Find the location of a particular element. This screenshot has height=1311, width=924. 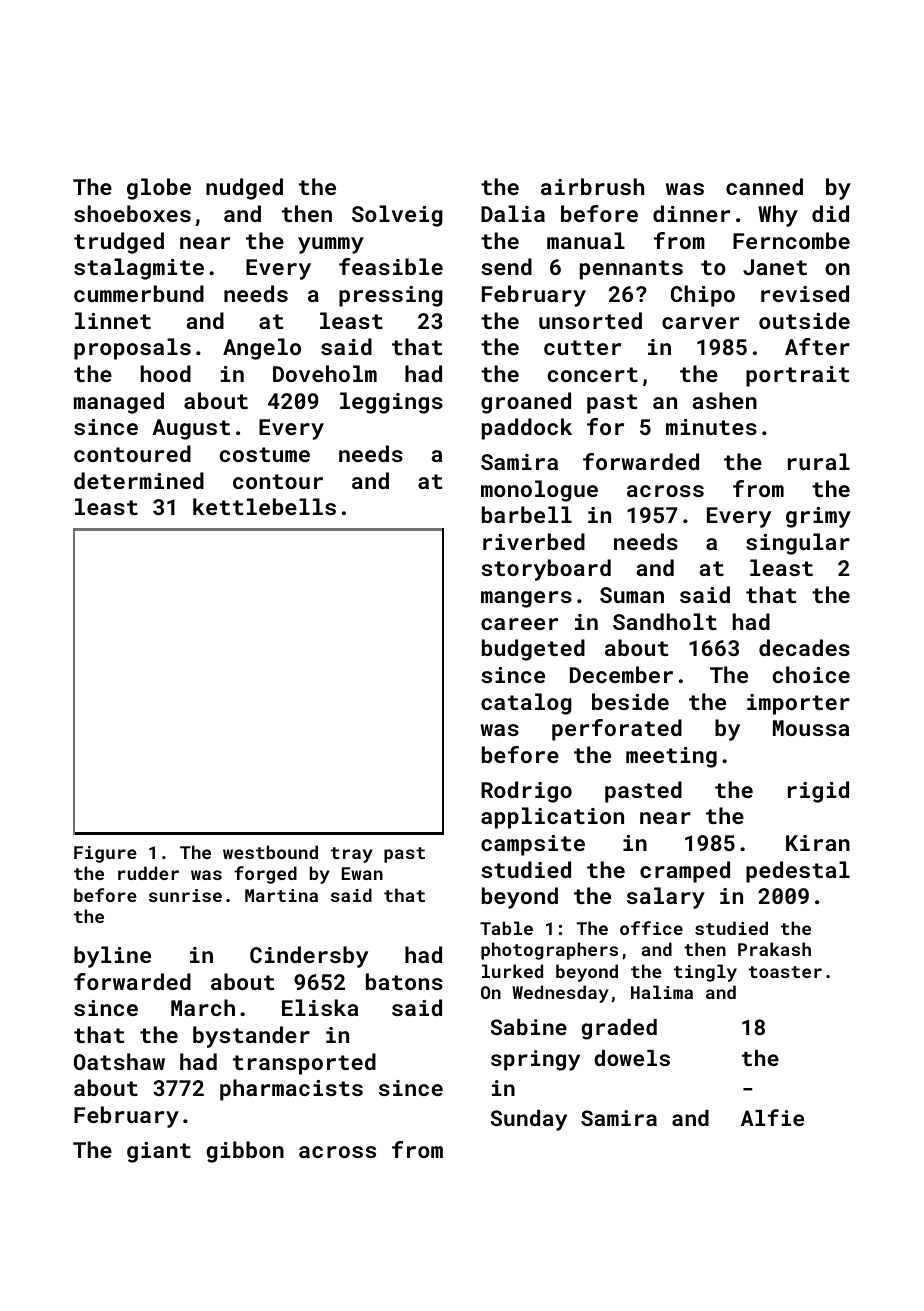

airbrush is located at coordinates (592, 186).
